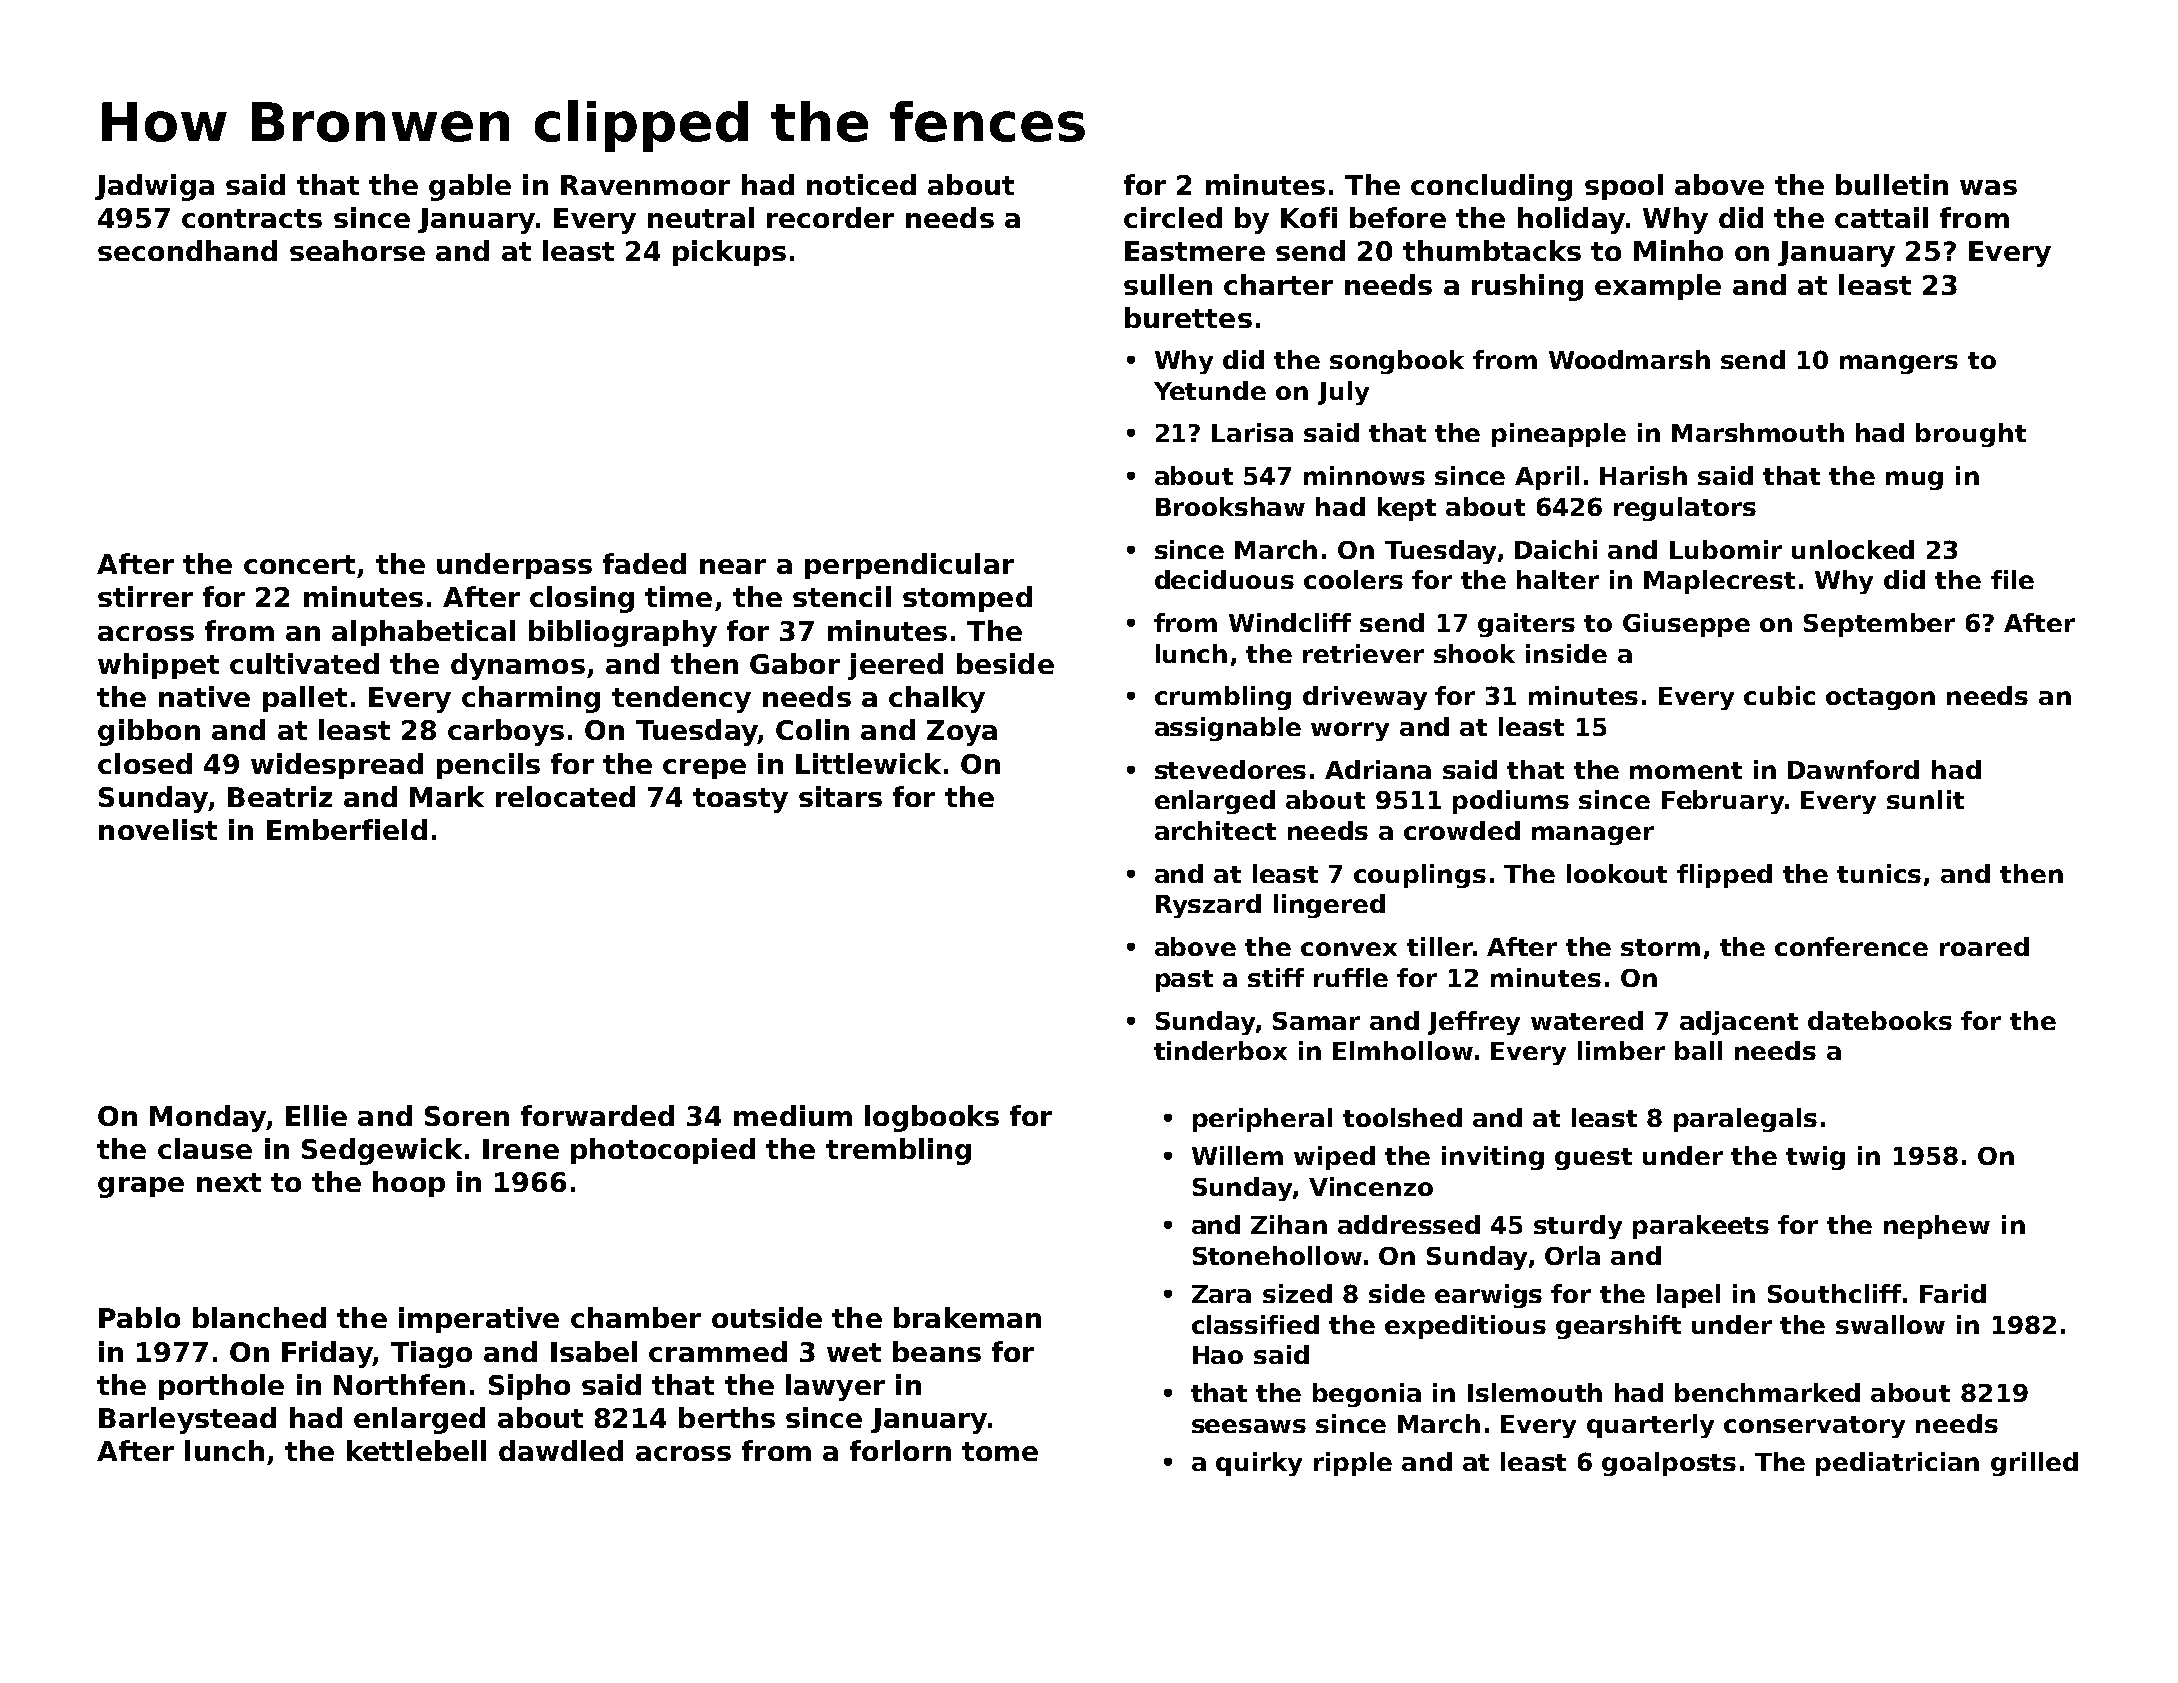 The image size is (2178, 1683). What do you see at coordinates (316, 1115) in the screenshot?
I see `Ellie` at bounding box center [316, 1115].
